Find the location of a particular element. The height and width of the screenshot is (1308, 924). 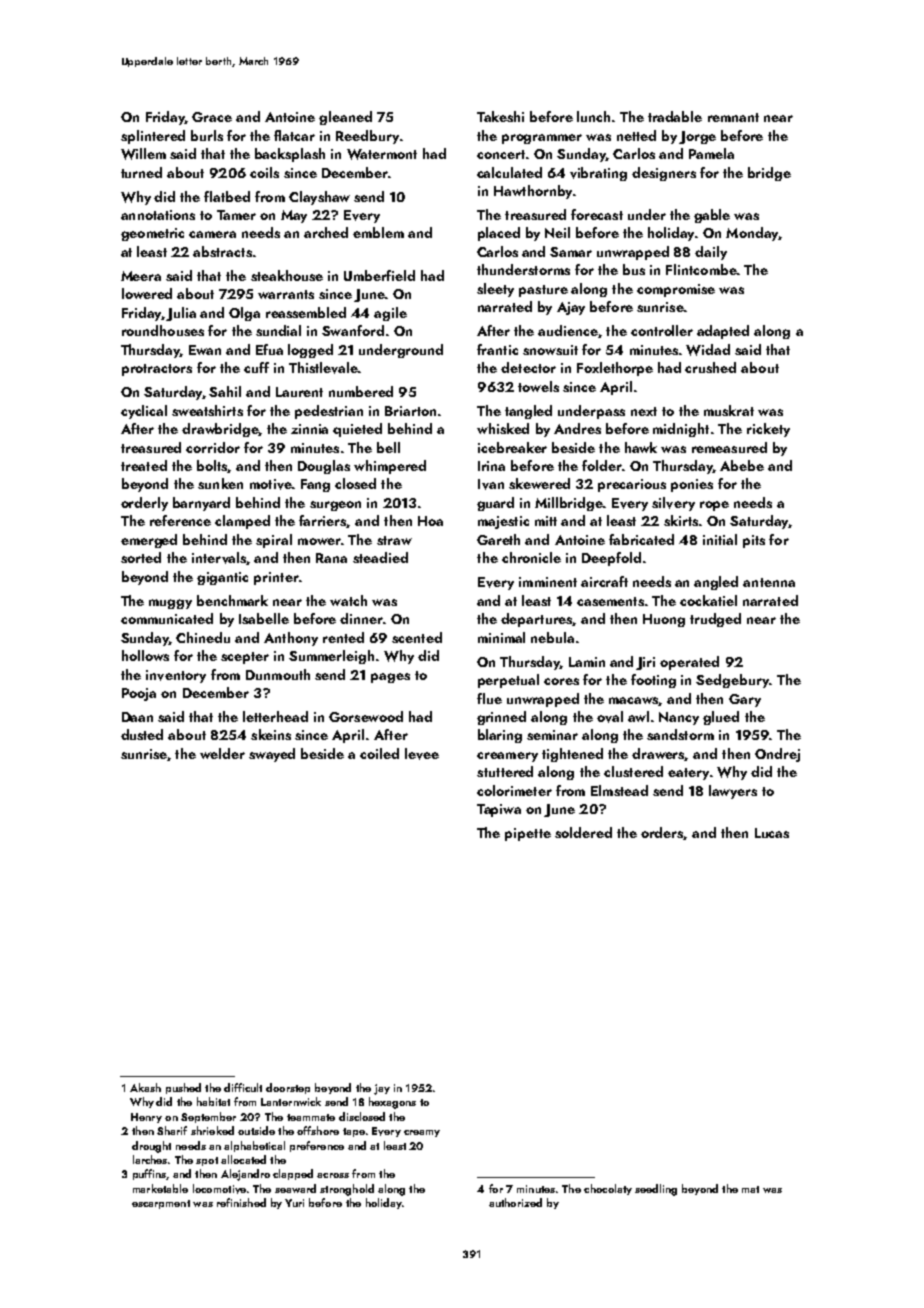

Watermont is located at coordinates (382, 154).
